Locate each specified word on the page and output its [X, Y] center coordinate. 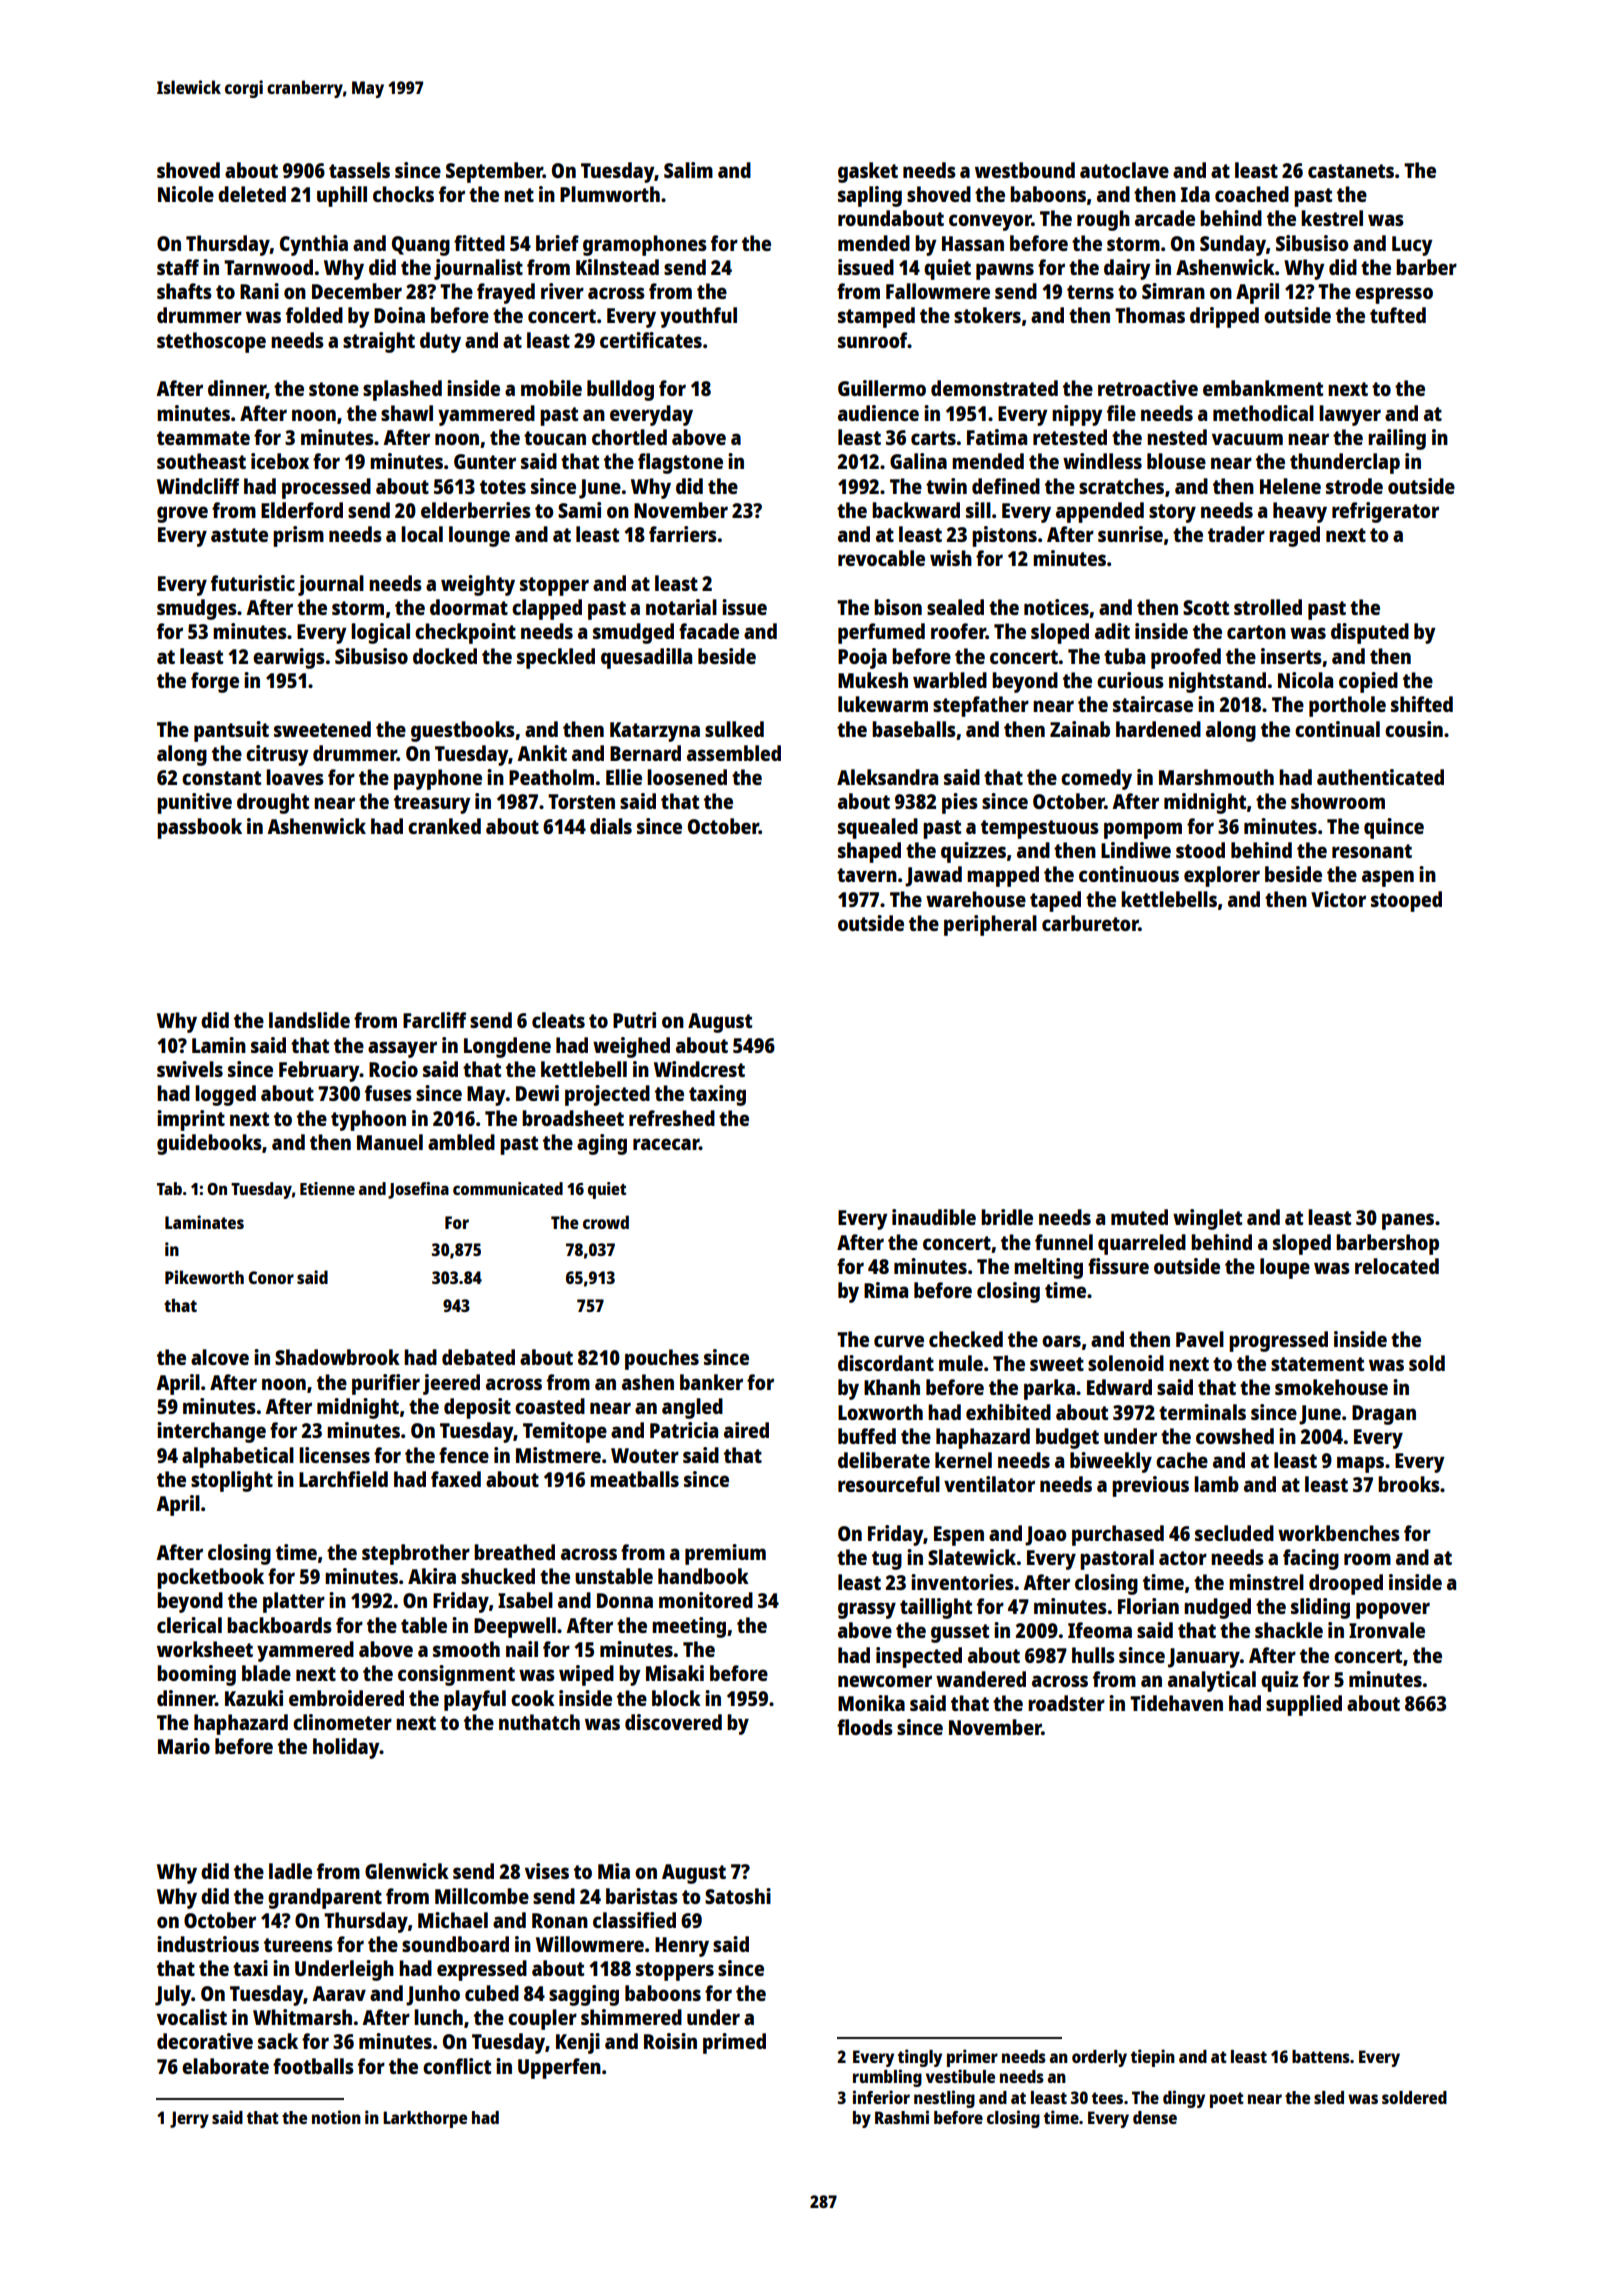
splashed [402, 390]
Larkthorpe [425, 2119]
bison [898, 607]
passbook [199, 828]
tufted [1398, 315]
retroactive [1148, 388]
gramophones [645, 245]
